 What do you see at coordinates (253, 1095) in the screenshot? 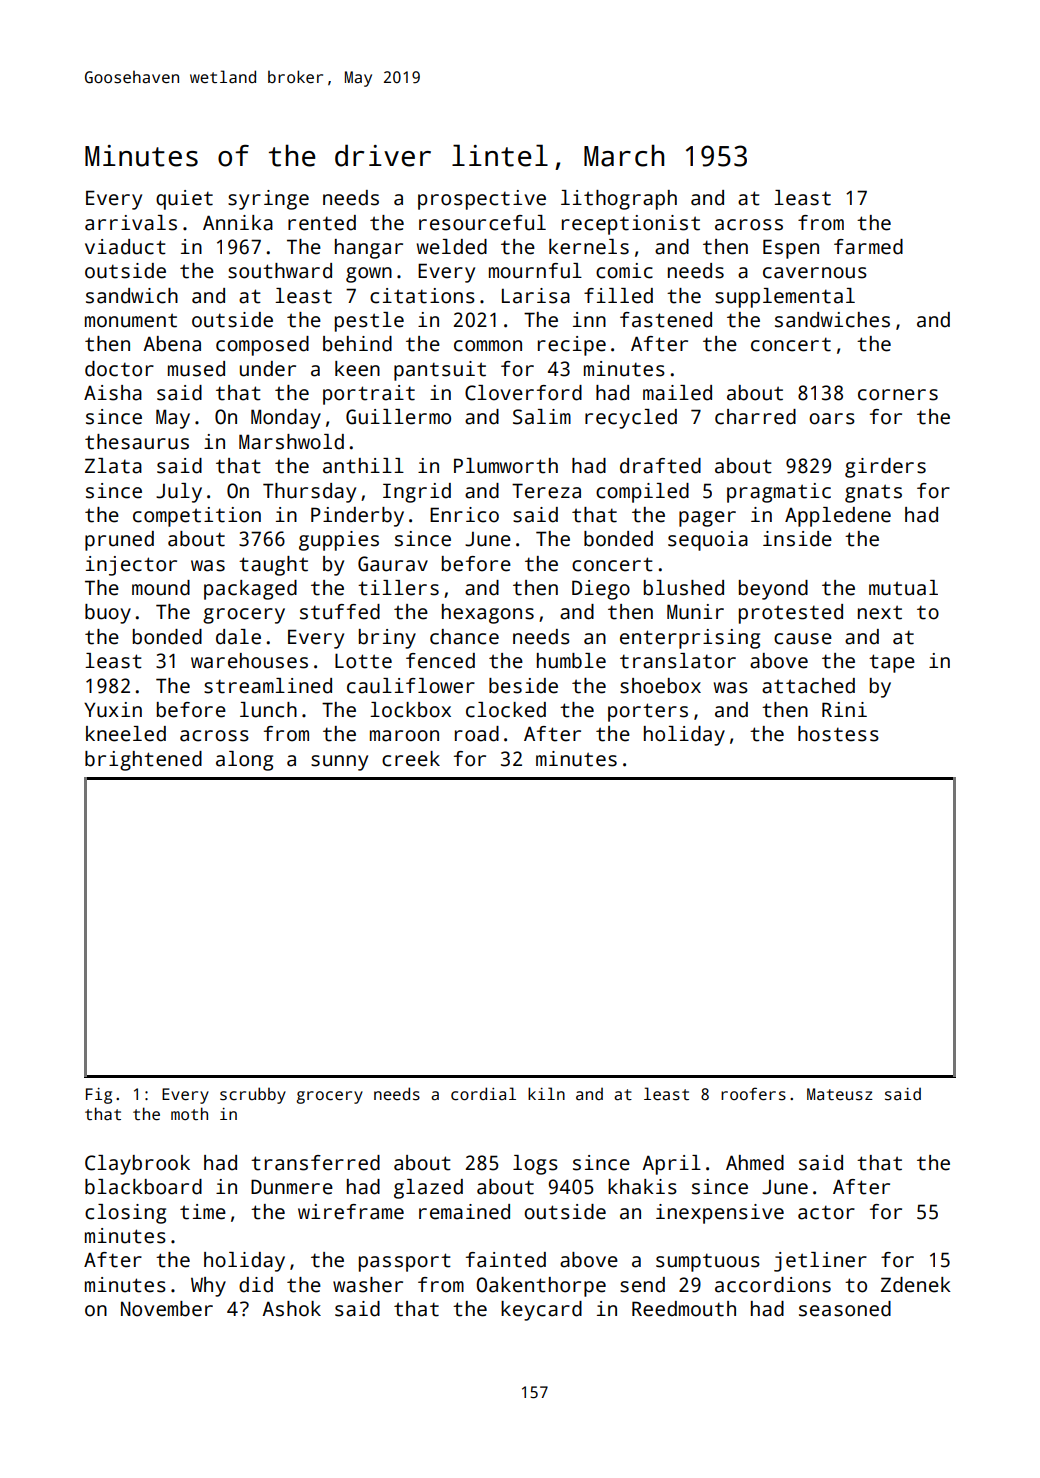
I see `scrubby` at bounding box center [253, 1095].
